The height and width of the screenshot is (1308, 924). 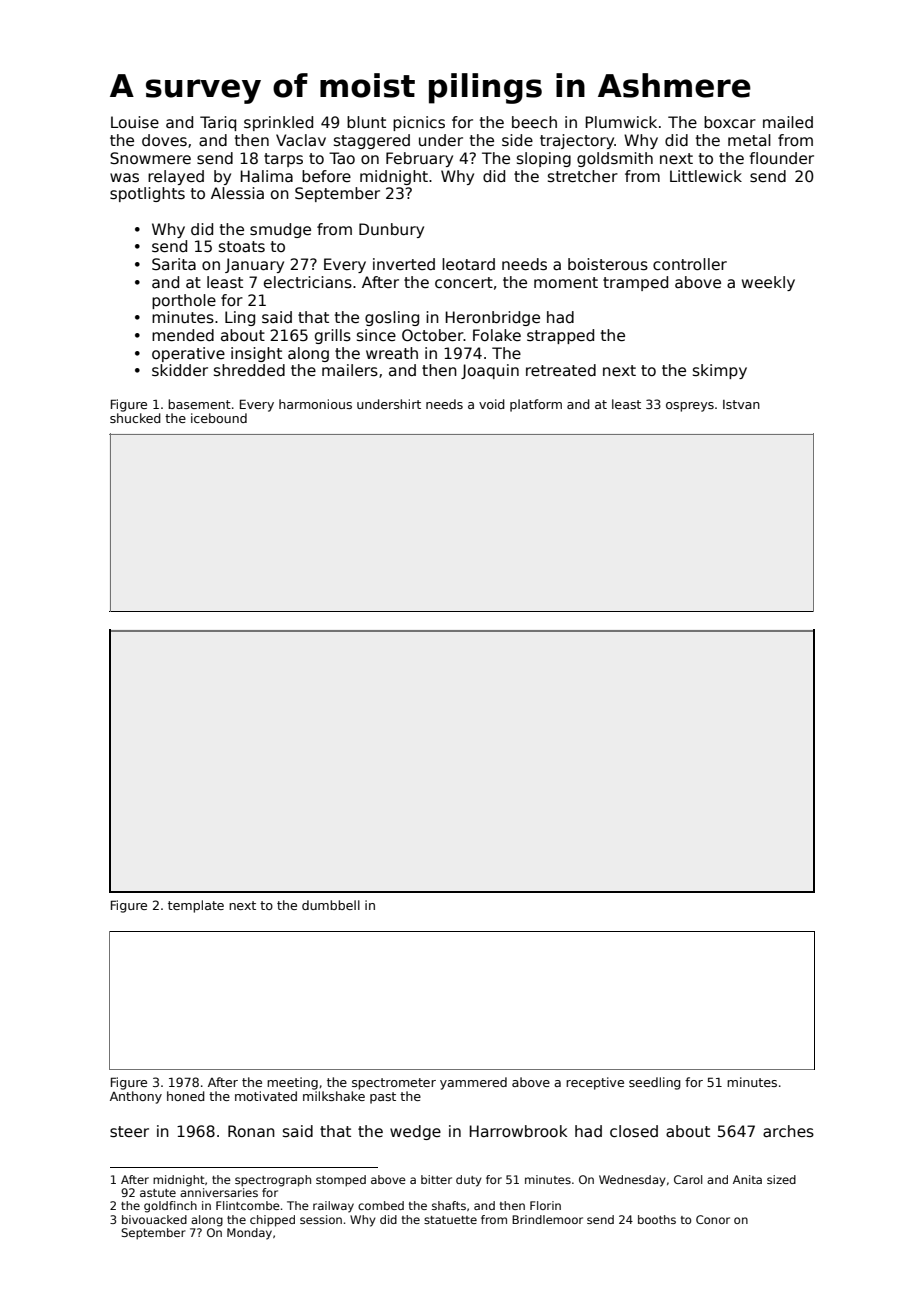 I want to click on icebound, so click(x=219, y=418).
